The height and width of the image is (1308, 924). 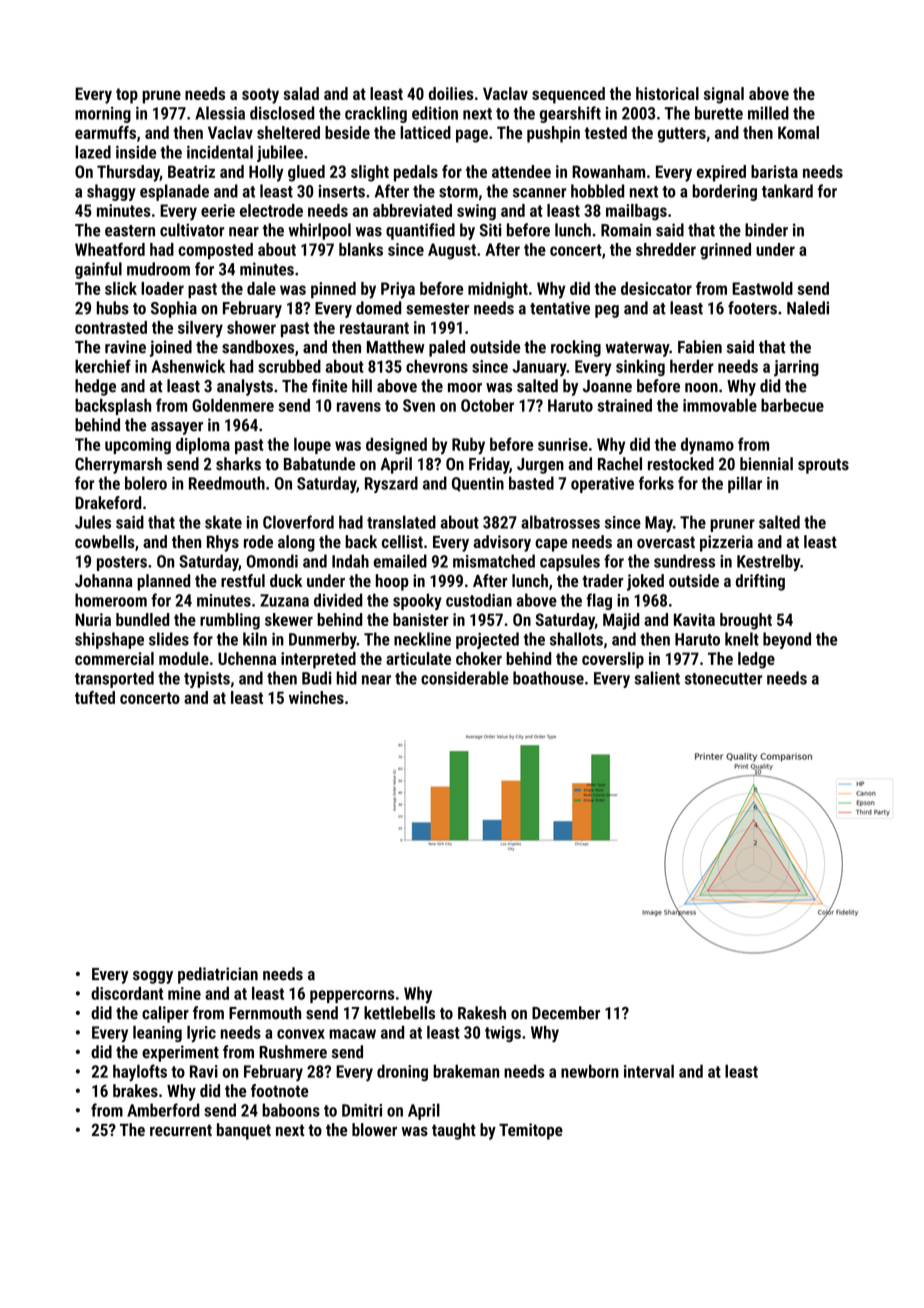 I want to click on jubilee, so click(x=280, y=153).
